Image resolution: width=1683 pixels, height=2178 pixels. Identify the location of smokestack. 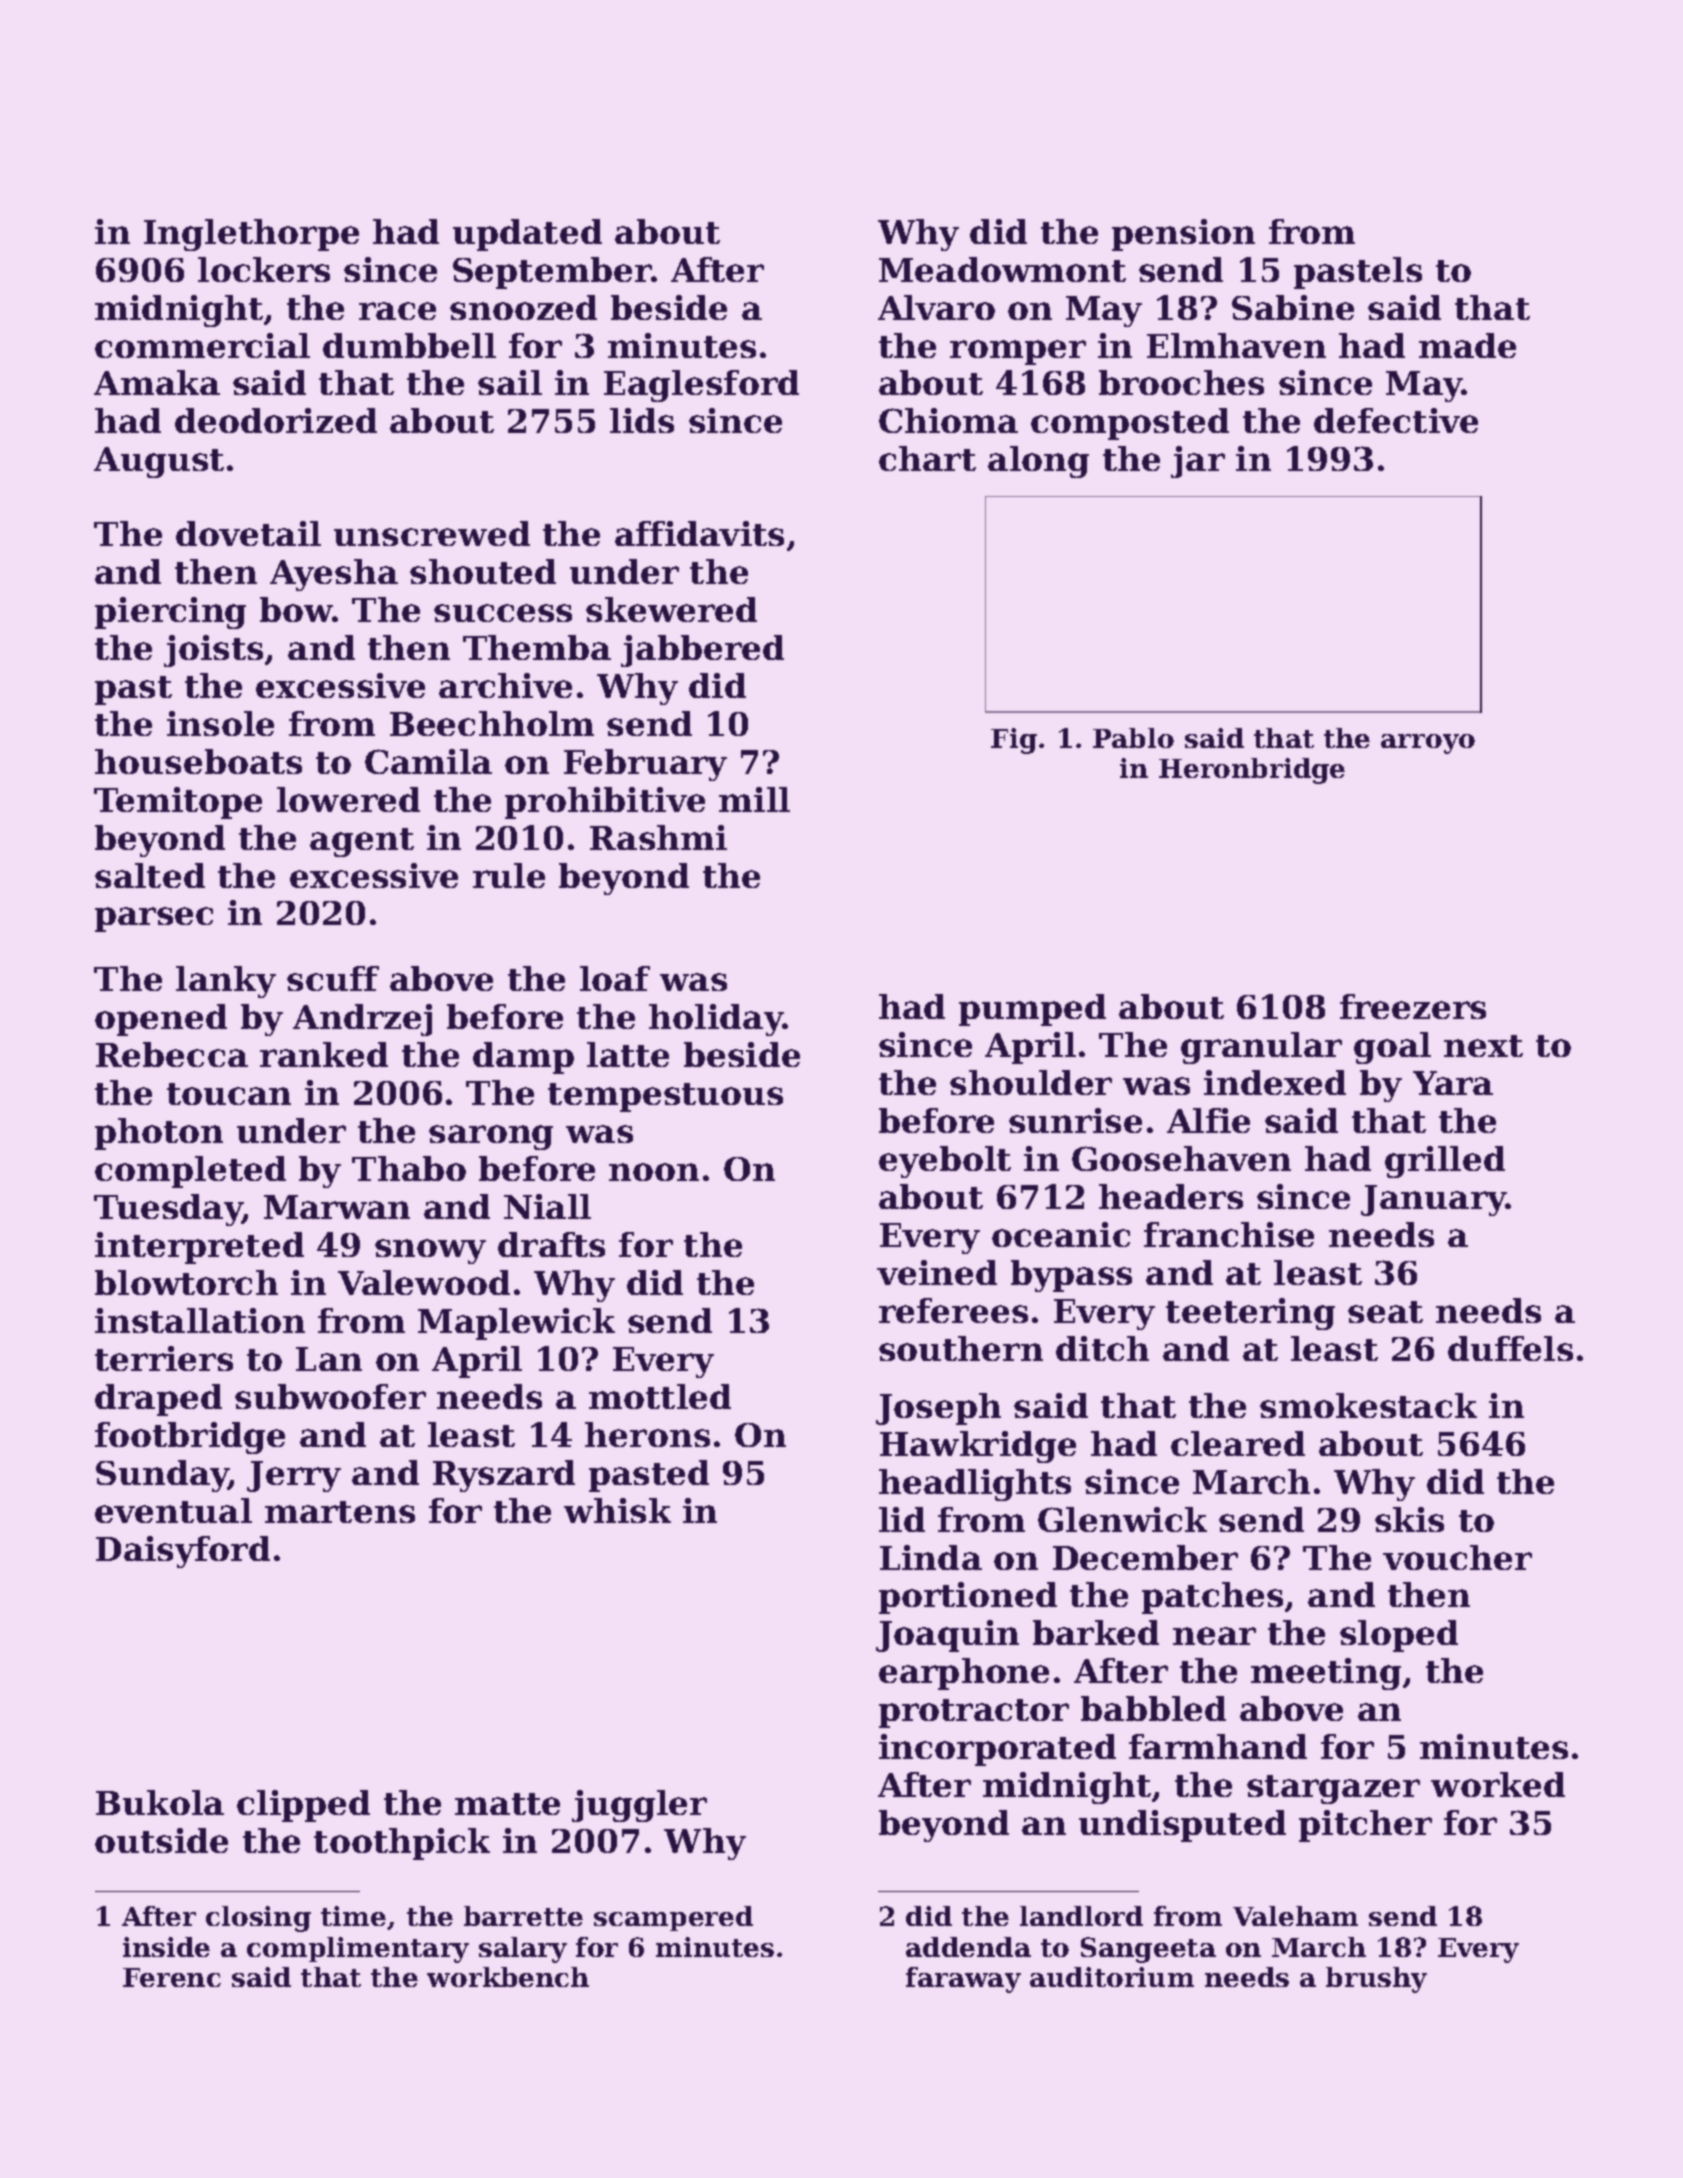
(1368, 1405).
